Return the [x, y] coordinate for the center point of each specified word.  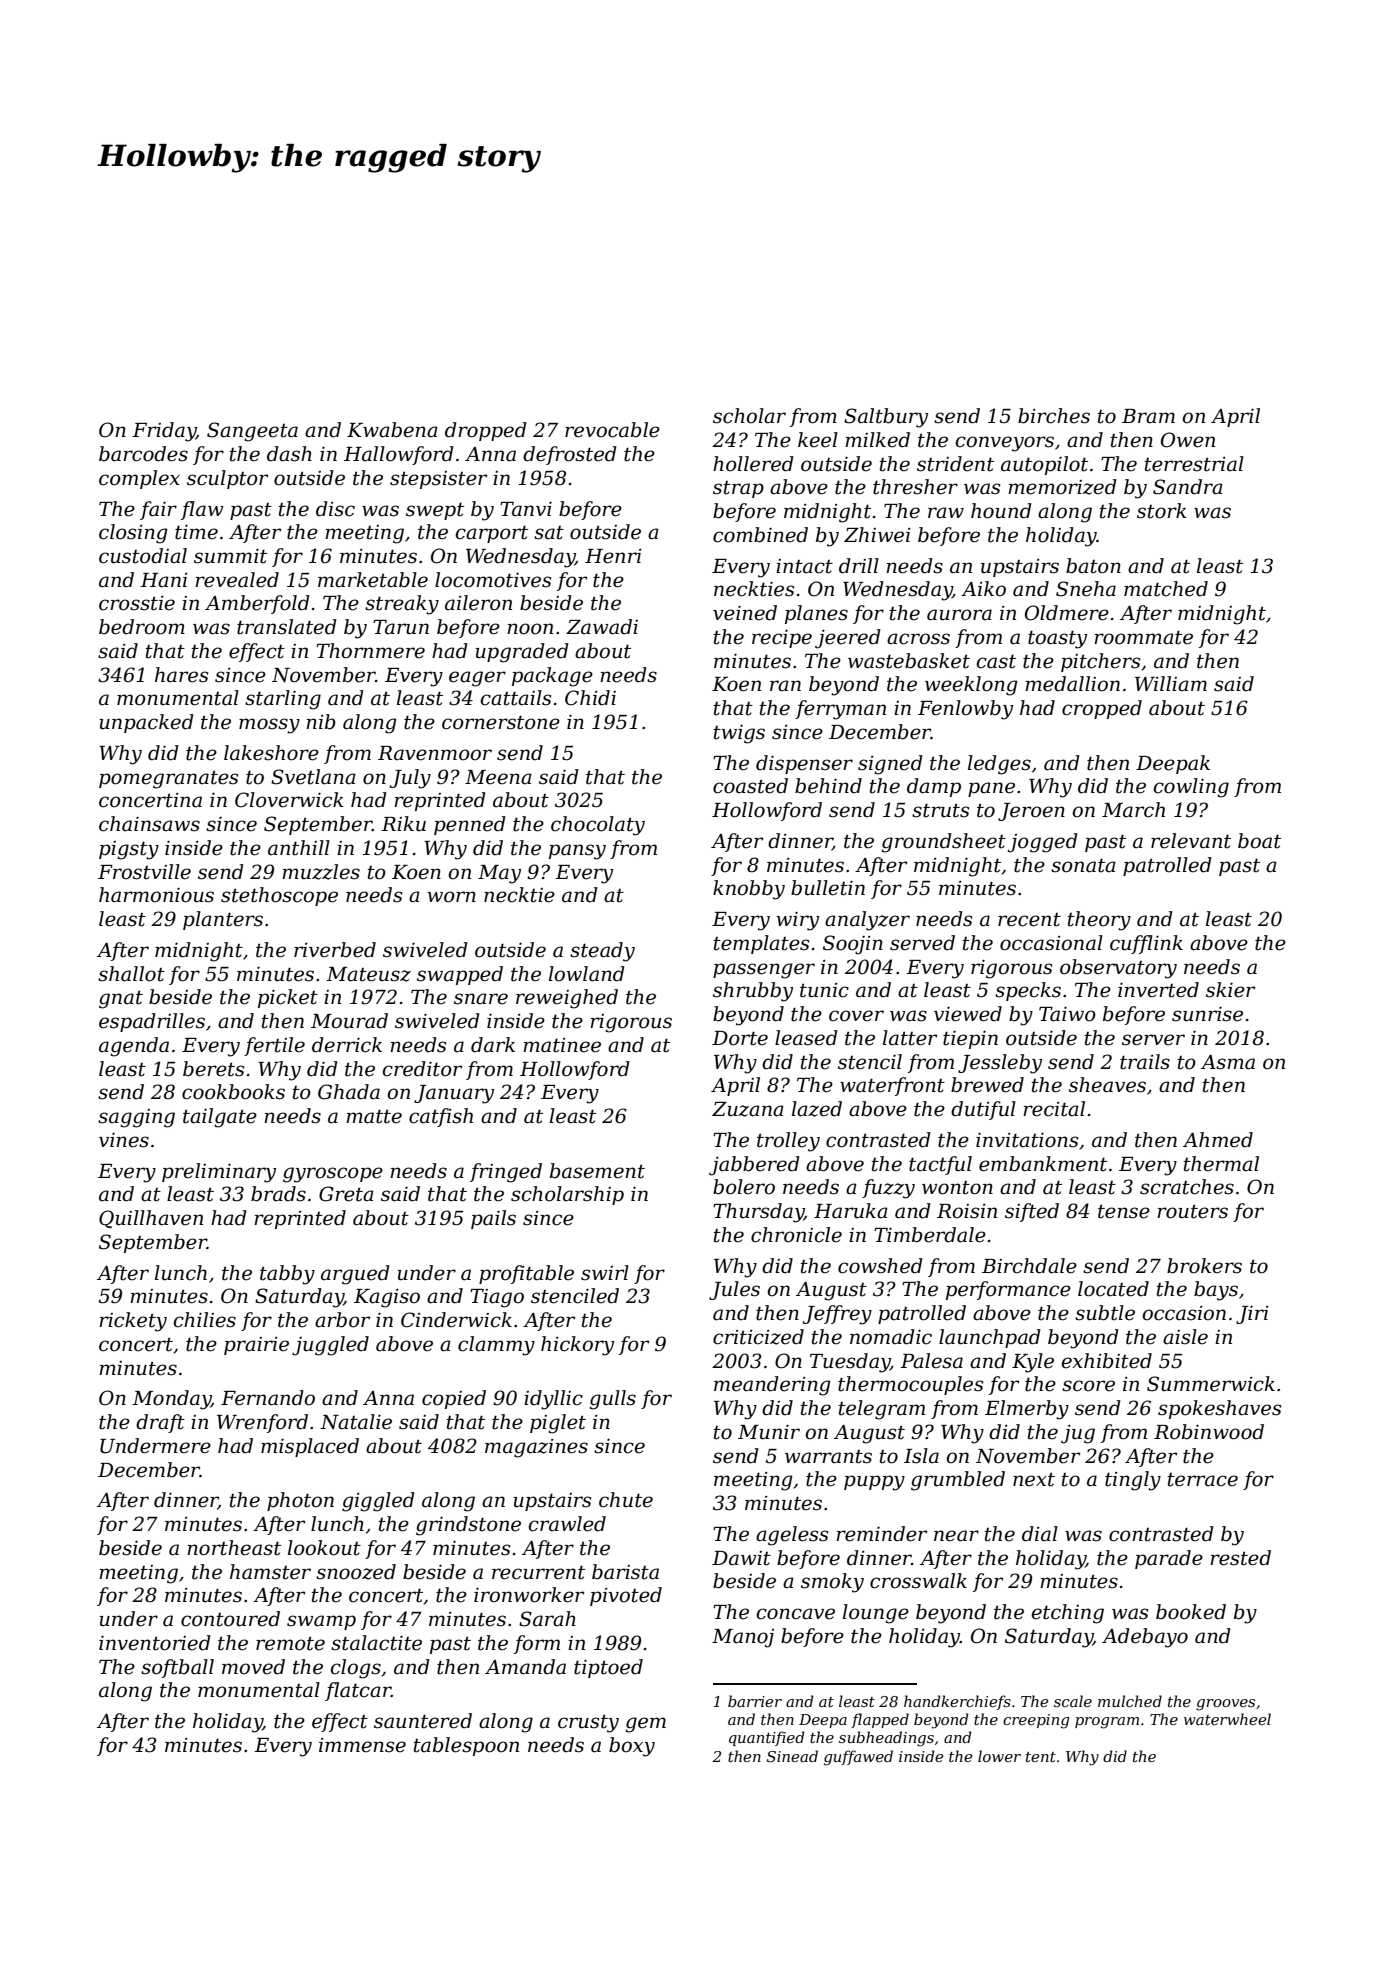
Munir [769, 1432]
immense [362, 1745]
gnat [121, 1000]
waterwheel [1227, 1719]
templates [761, 944]
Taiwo [1067, 1014]
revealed [237, 580]
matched [1166, 589]
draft [160, 1423]
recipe [782, 639]
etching [1067, 1614]
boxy [632, 1747]
